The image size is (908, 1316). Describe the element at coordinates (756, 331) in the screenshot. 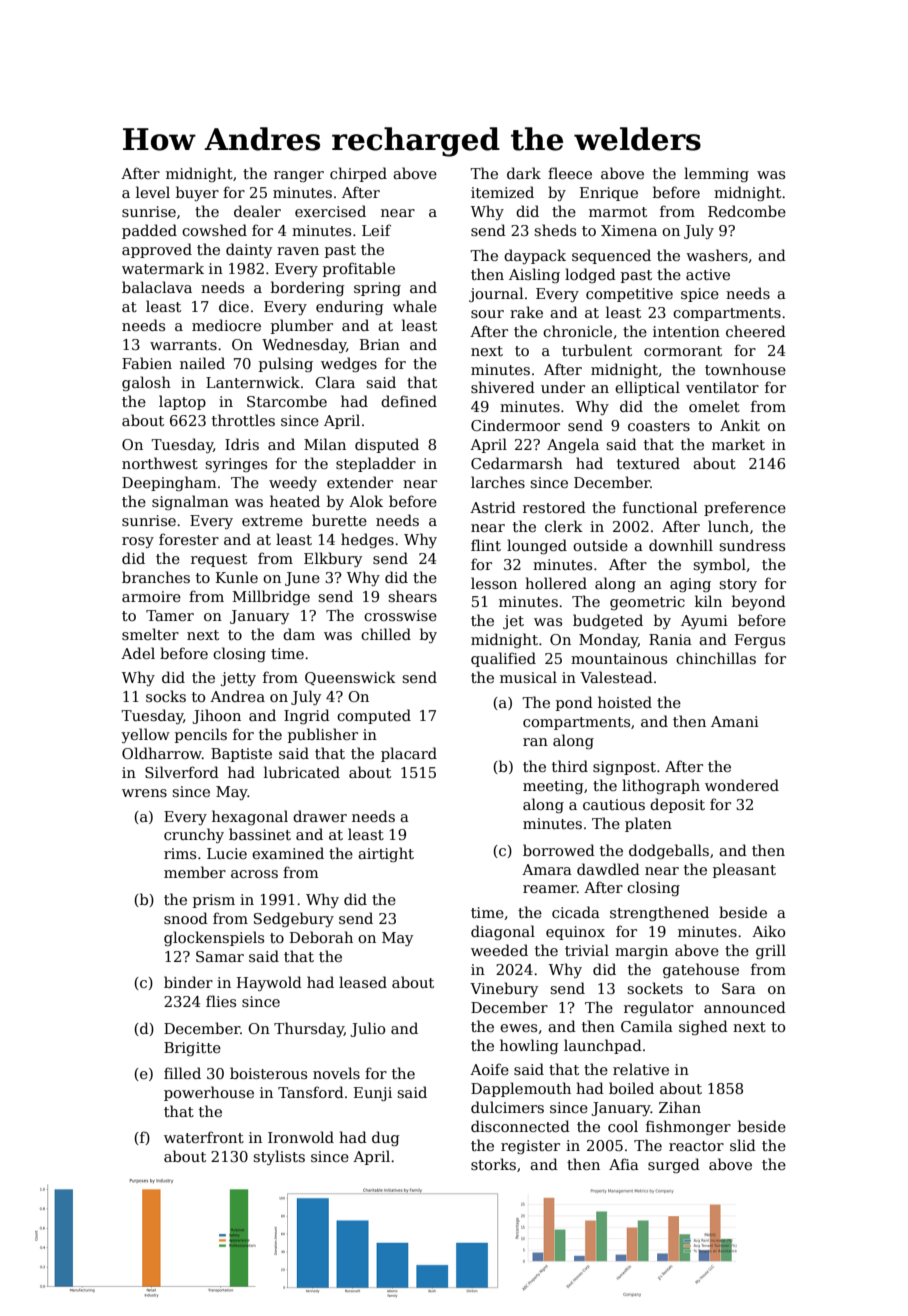

I see `cheered` at that location.
